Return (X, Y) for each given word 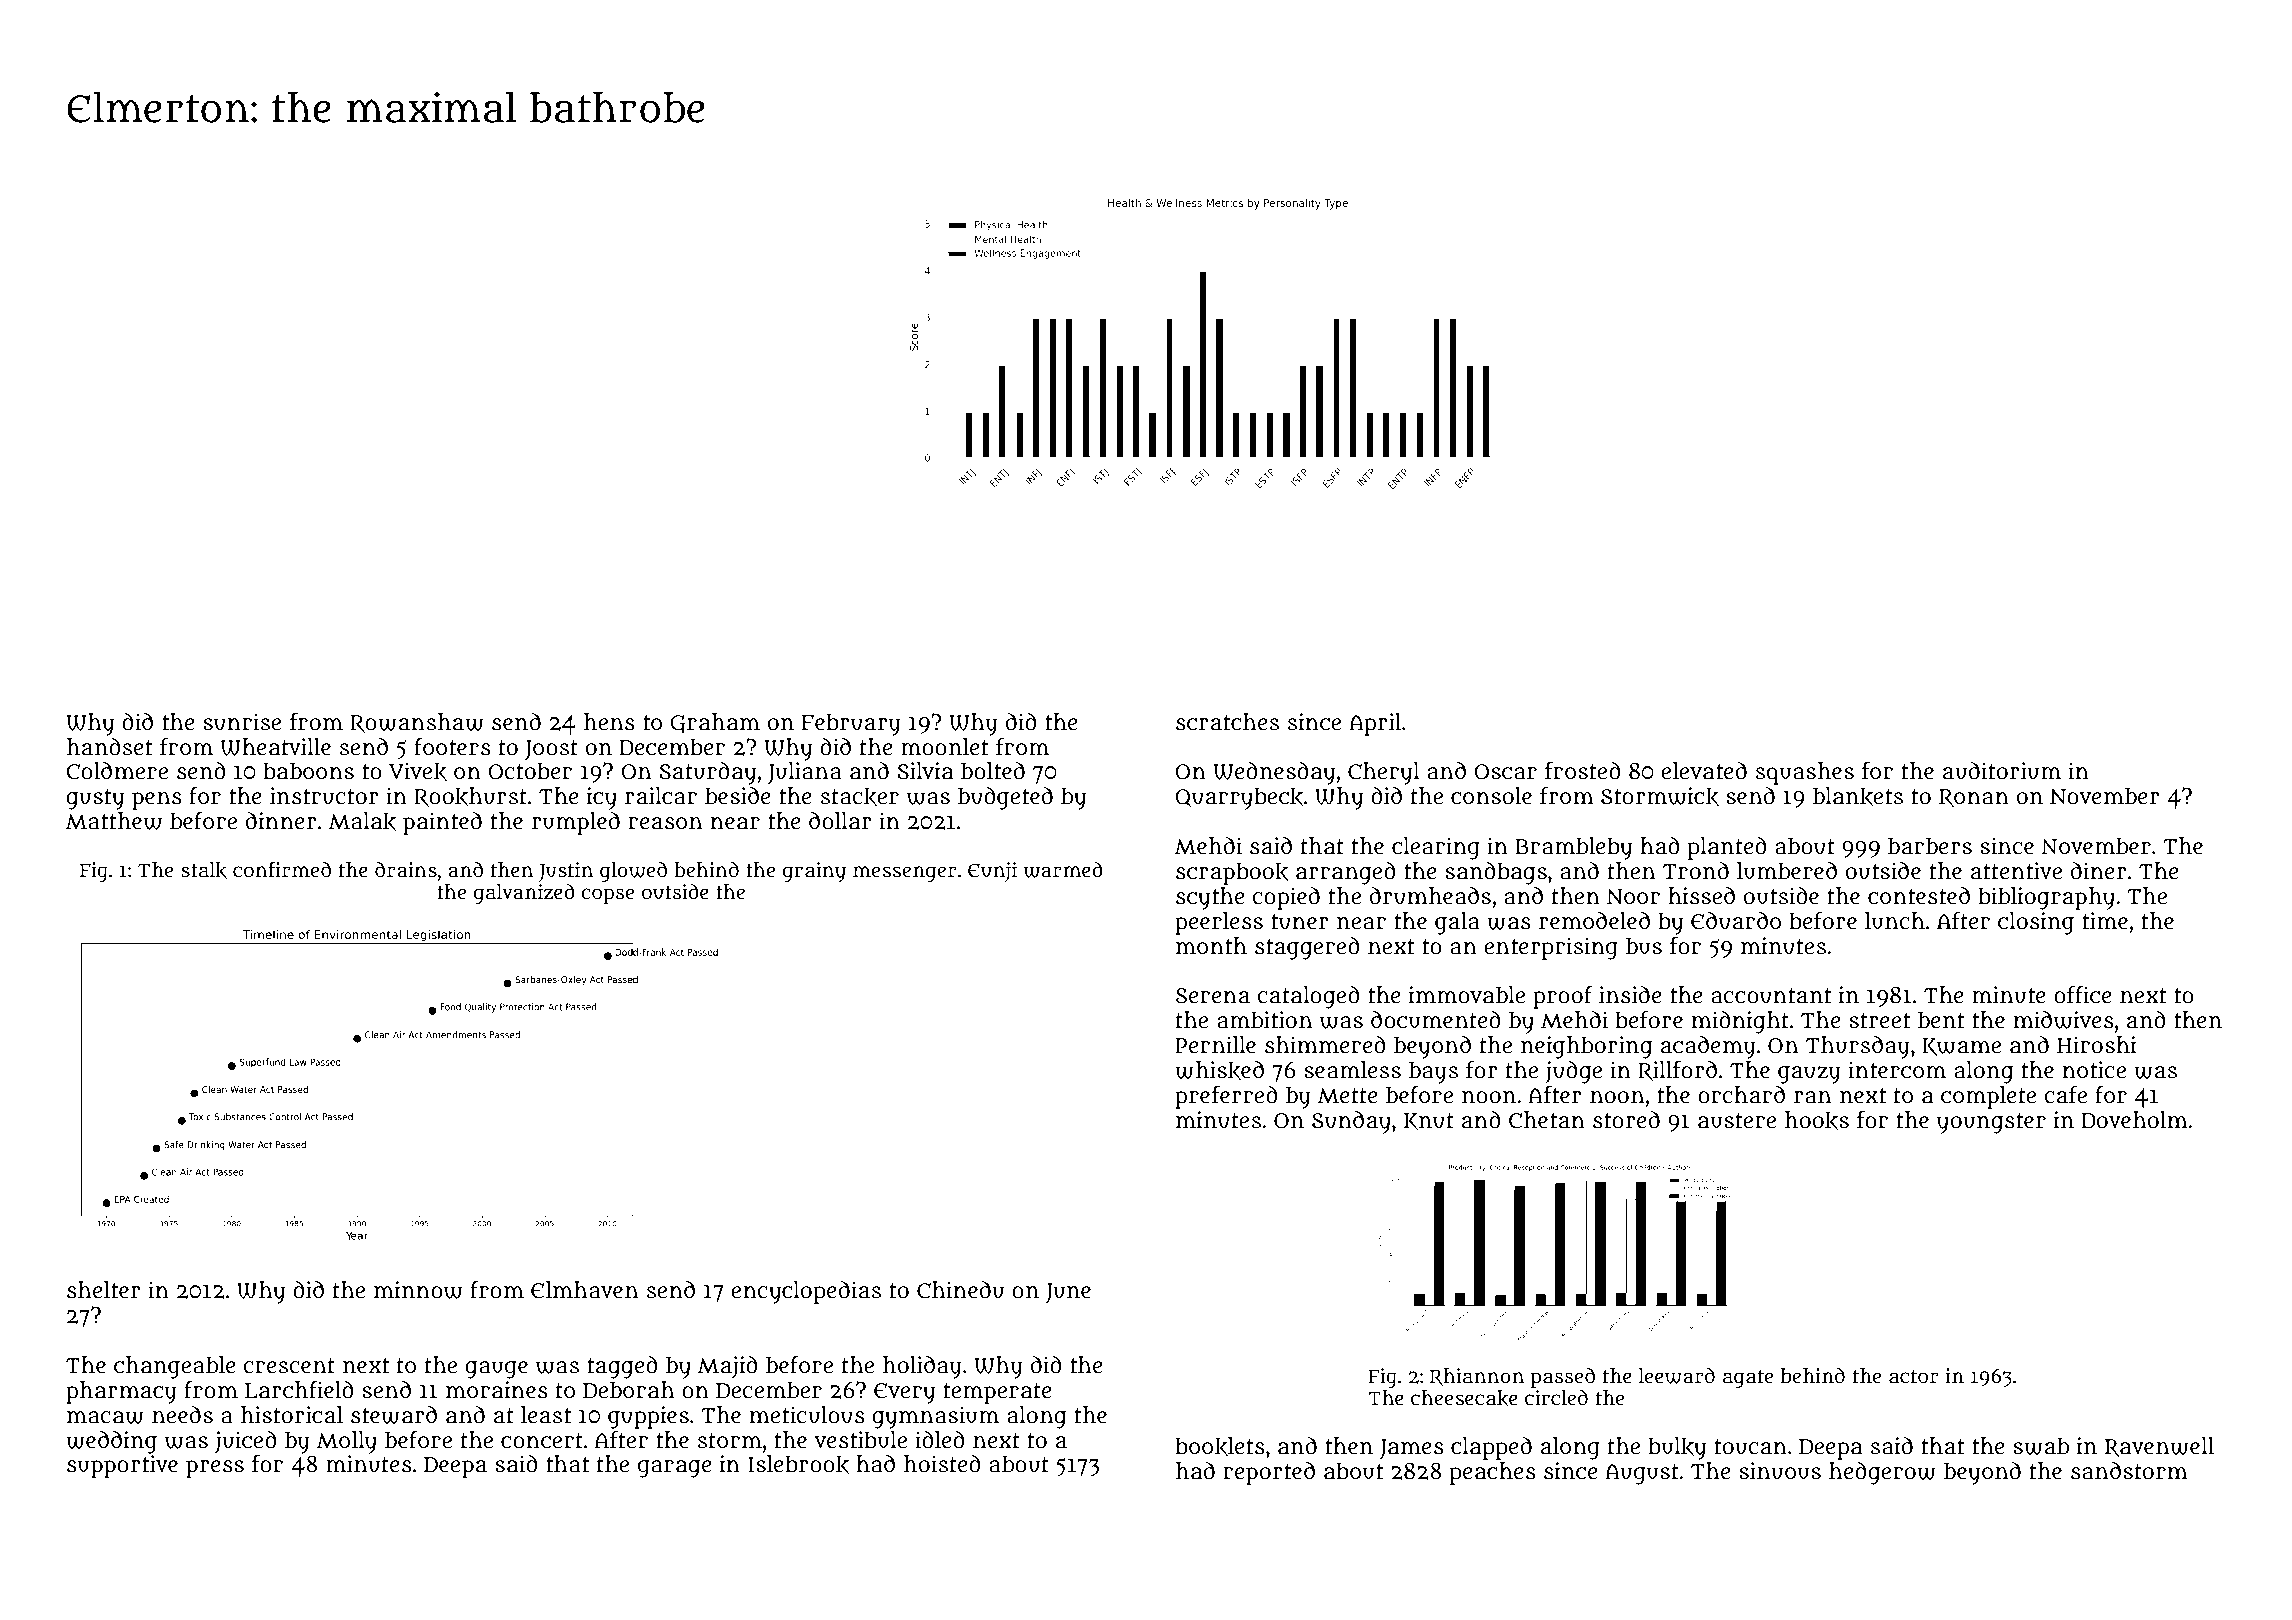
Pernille (1215, 1045)
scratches (1227, 722)
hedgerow (1882, 1473)
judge (1573, 1072)
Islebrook (798, 1464)
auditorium (2002, 771)
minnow (418, 1290)
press (215, 1469)
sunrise (242, 722)
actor (1914, 1377)
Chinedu (960, 1290)
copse (607, 896)
